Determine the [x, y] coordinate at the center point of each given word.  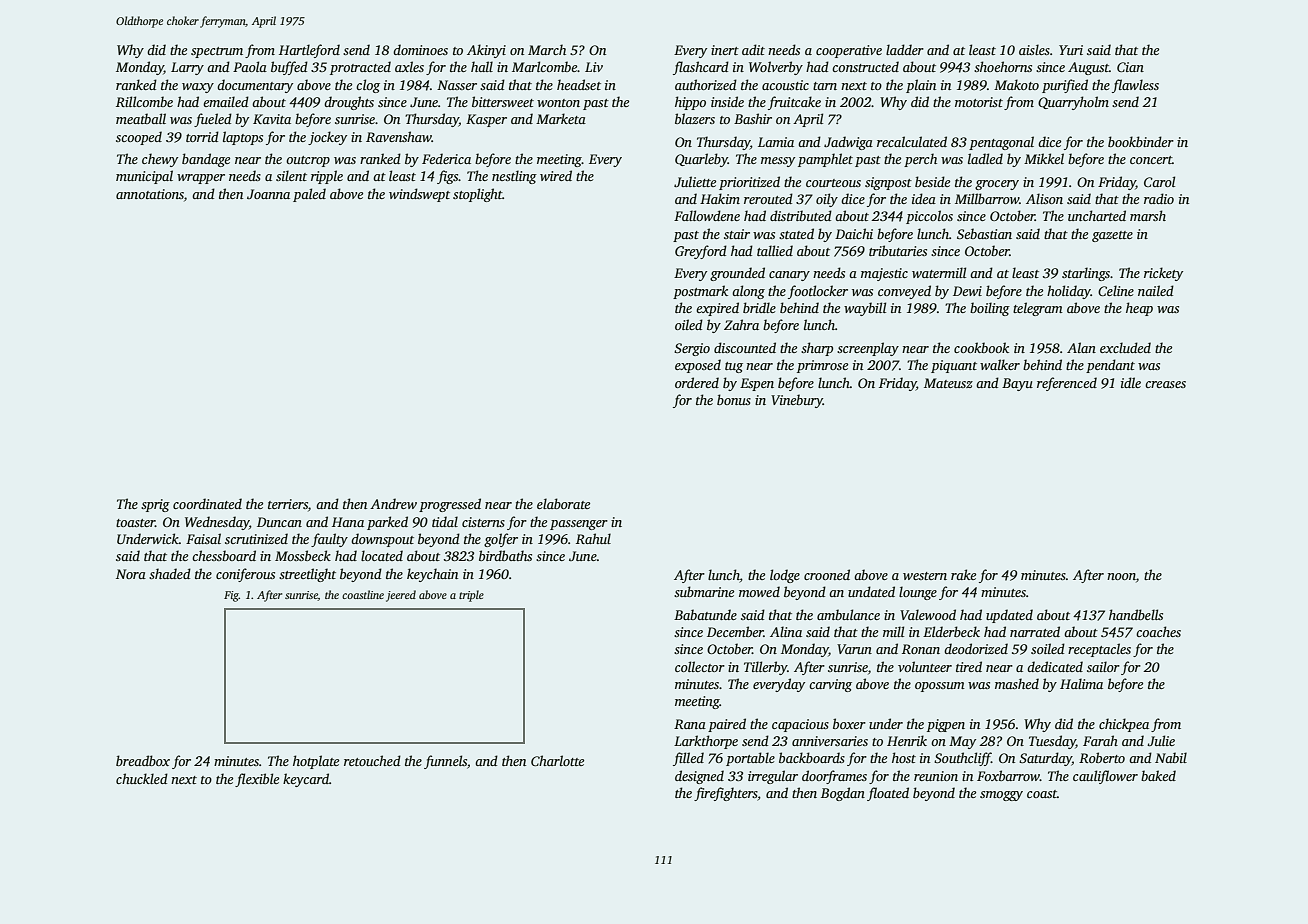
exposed [698, 366]
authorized [706, 84]
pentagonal [1001, 143]
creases [1165, 384]
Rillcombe [144, 101]
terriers [288, 504]
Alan [1081, 347]
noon [1121, 576]
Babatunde [705, 614]
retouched [372, 760]
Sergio [692, 349]
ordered [697, 382]
